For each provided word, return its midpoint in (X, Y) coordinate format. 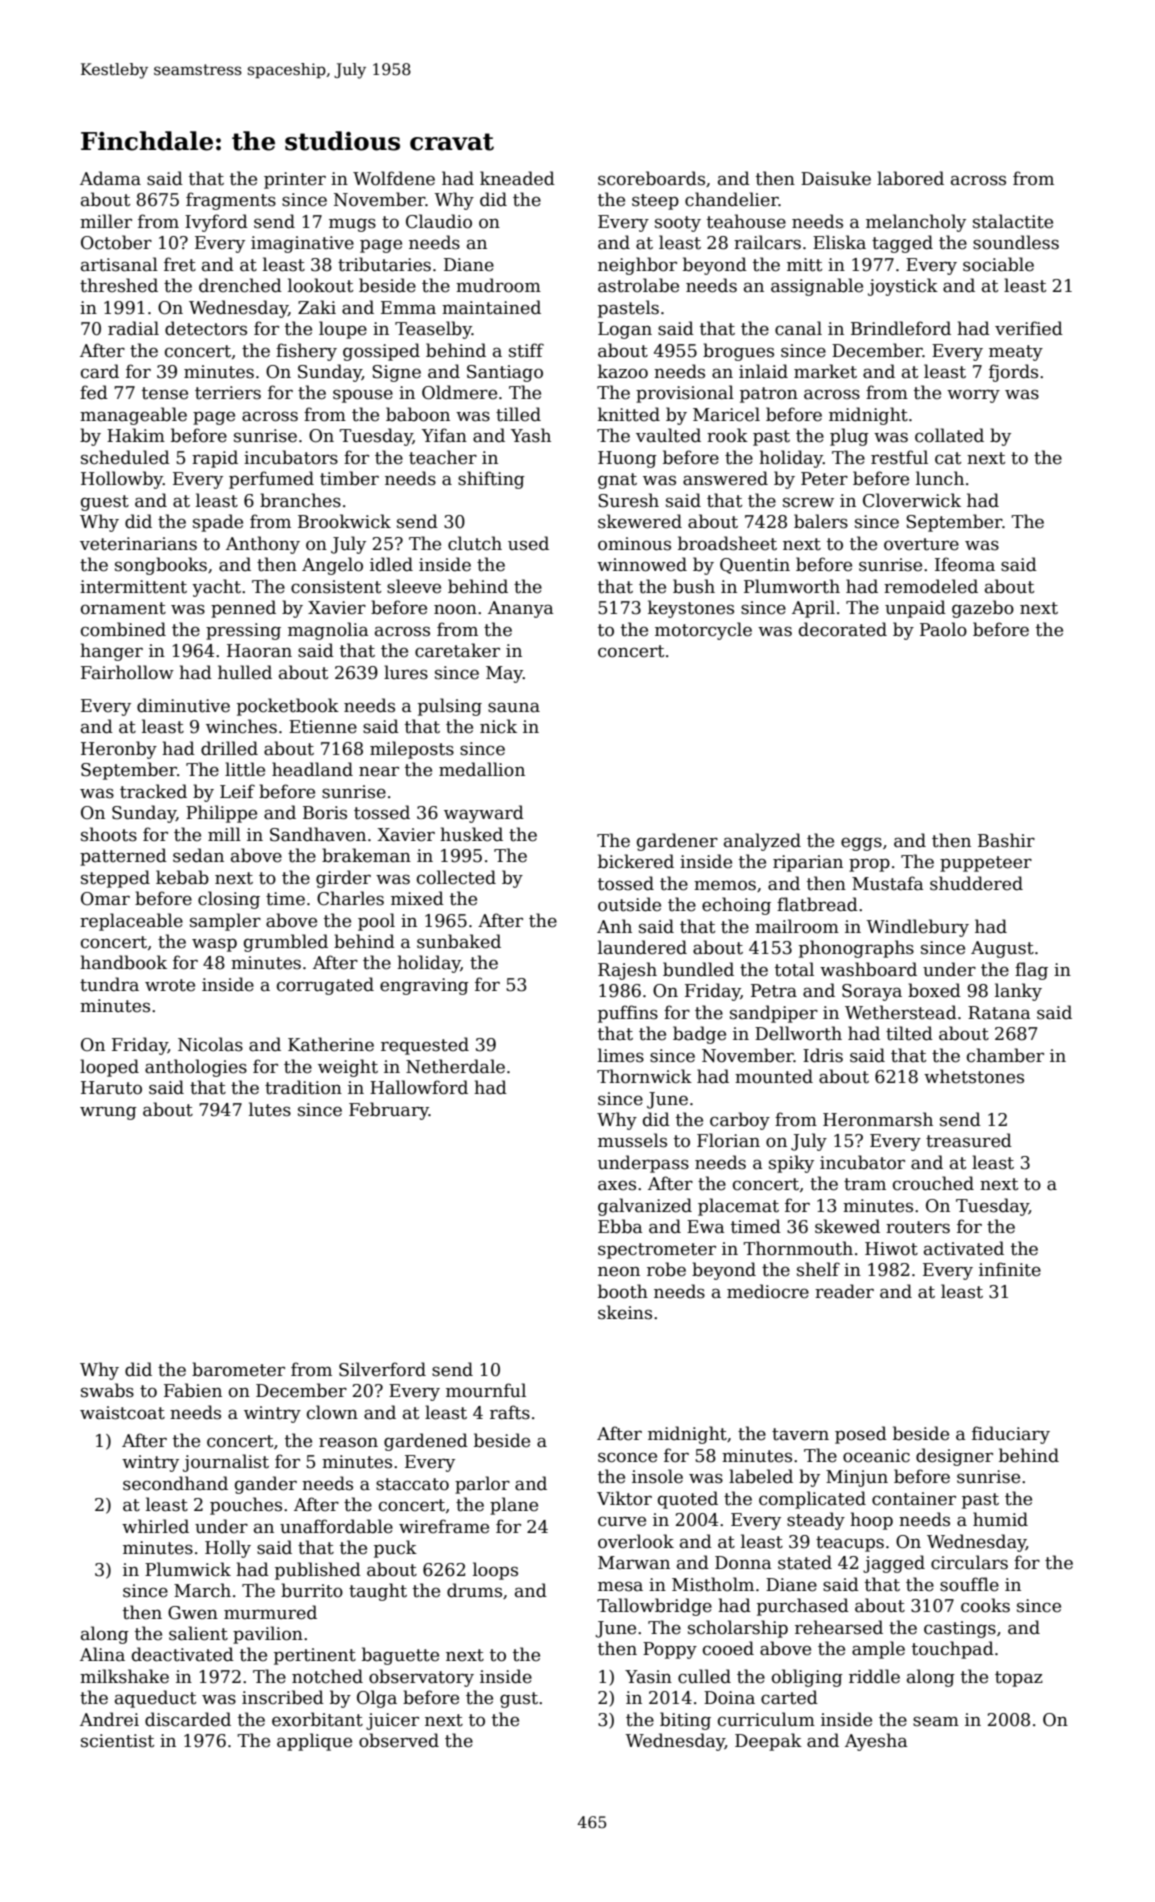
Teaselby (433, 330)
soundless (1016, 242)
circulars (969, 1562)
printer (295, 180)
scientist (117, 1741)
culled (704, 1676)
